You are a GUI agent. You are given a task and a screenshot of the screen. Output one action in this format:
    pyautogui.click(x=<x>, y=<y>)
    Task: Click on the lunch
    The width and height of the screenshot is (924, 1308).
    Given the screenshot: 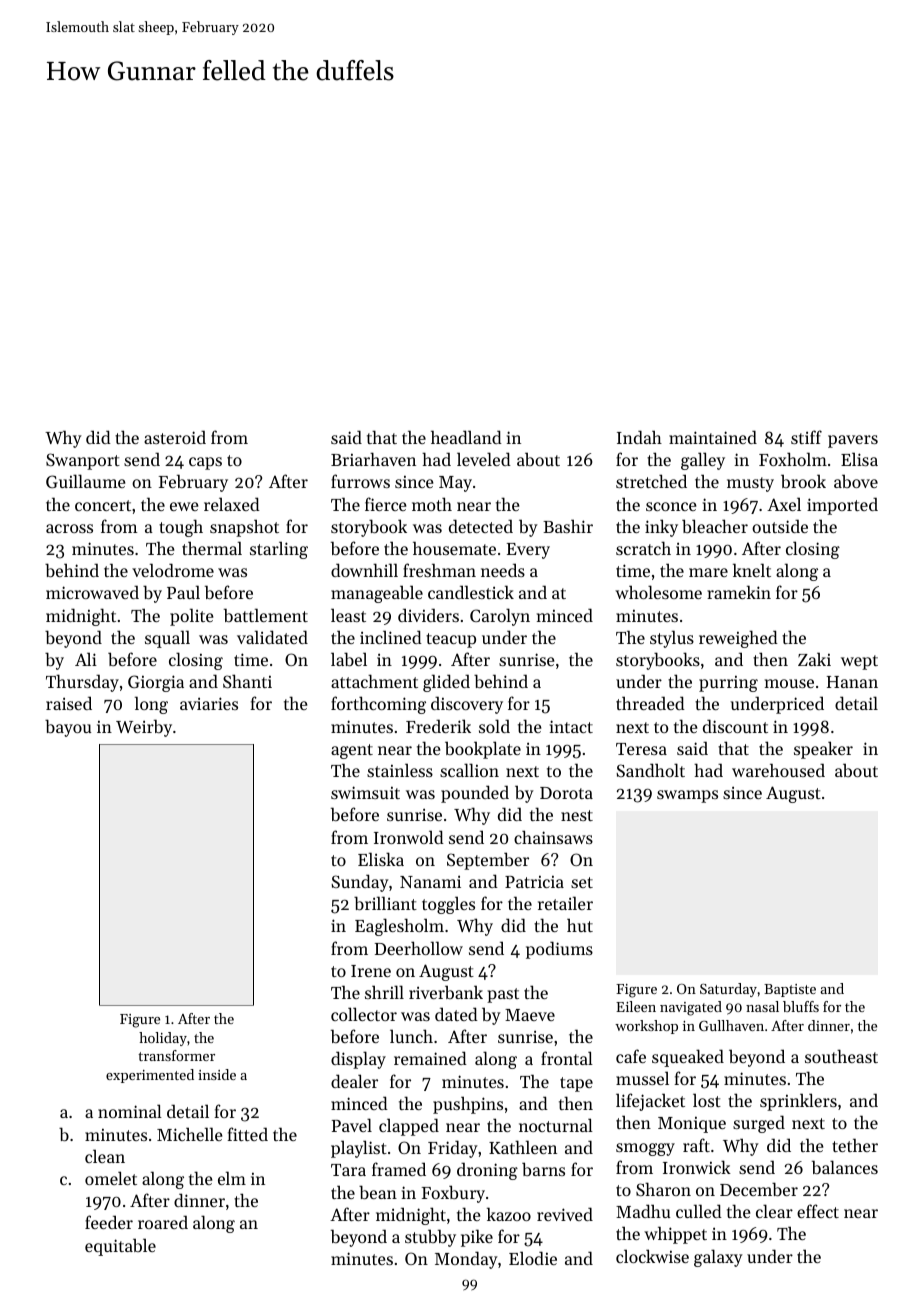 What is the action you would take?
    pyautogui.click(x=411, y=1036)
